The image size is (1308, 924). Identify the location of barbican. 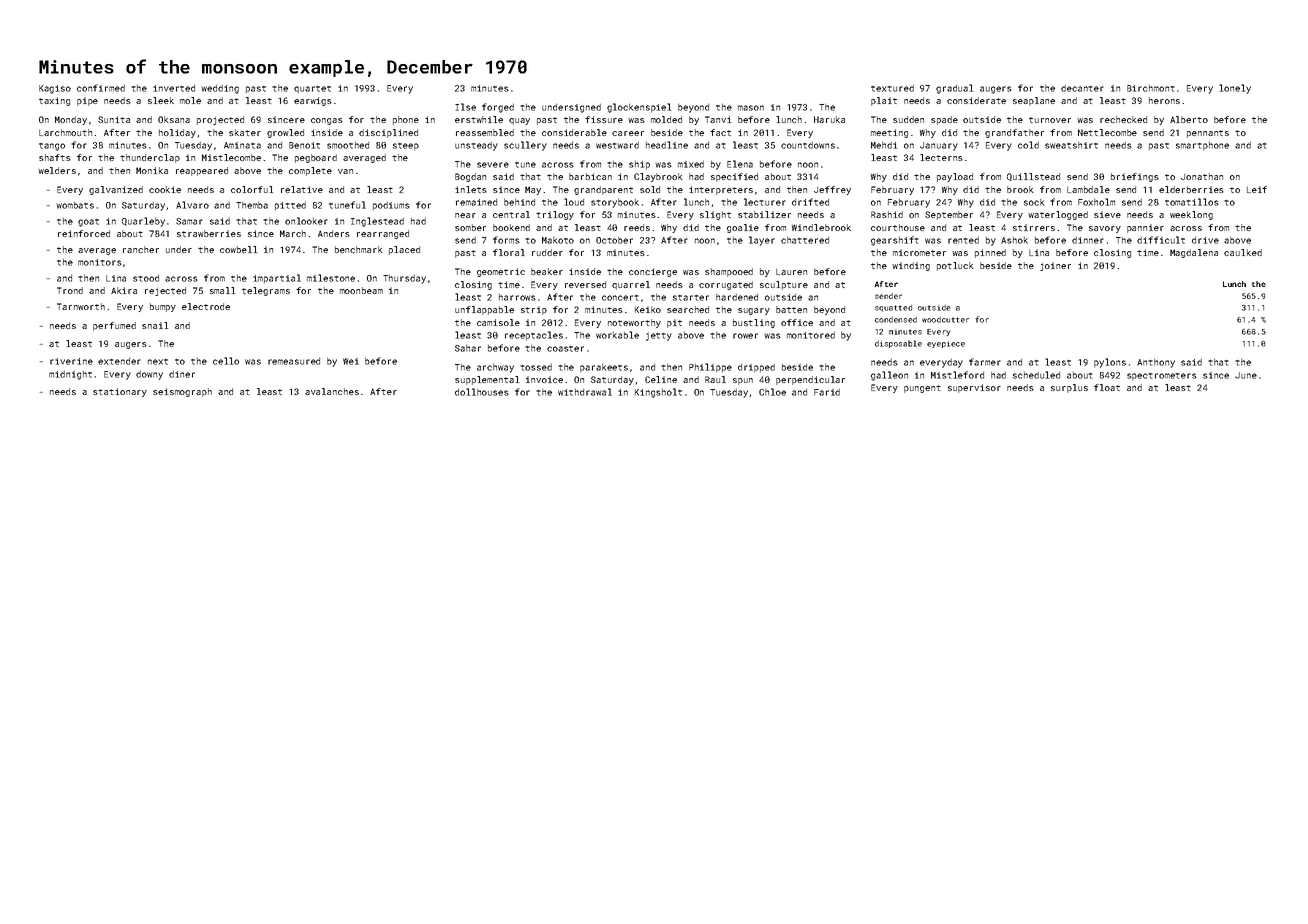
(590, 176).
